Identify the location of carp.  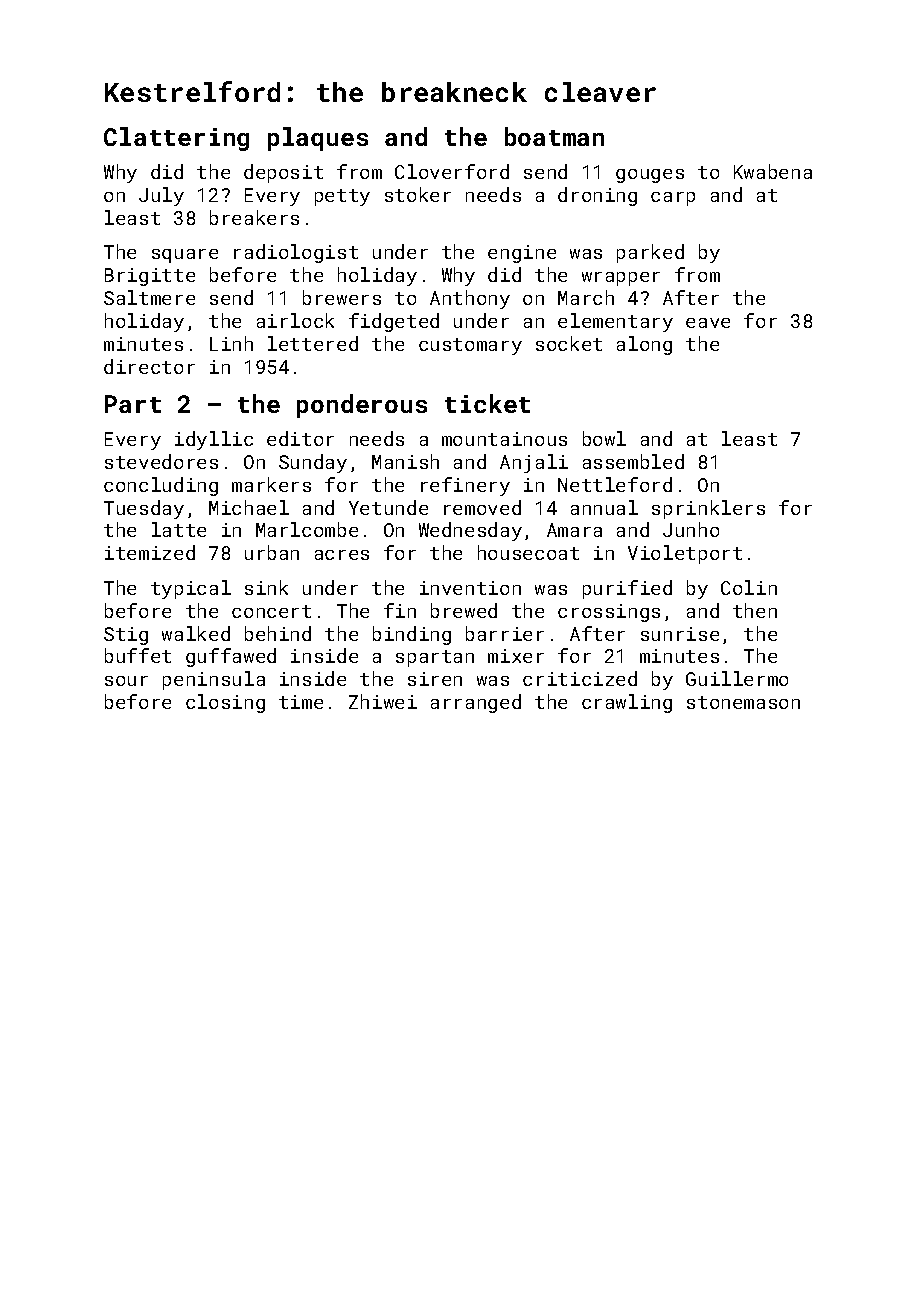
(673, 199).
